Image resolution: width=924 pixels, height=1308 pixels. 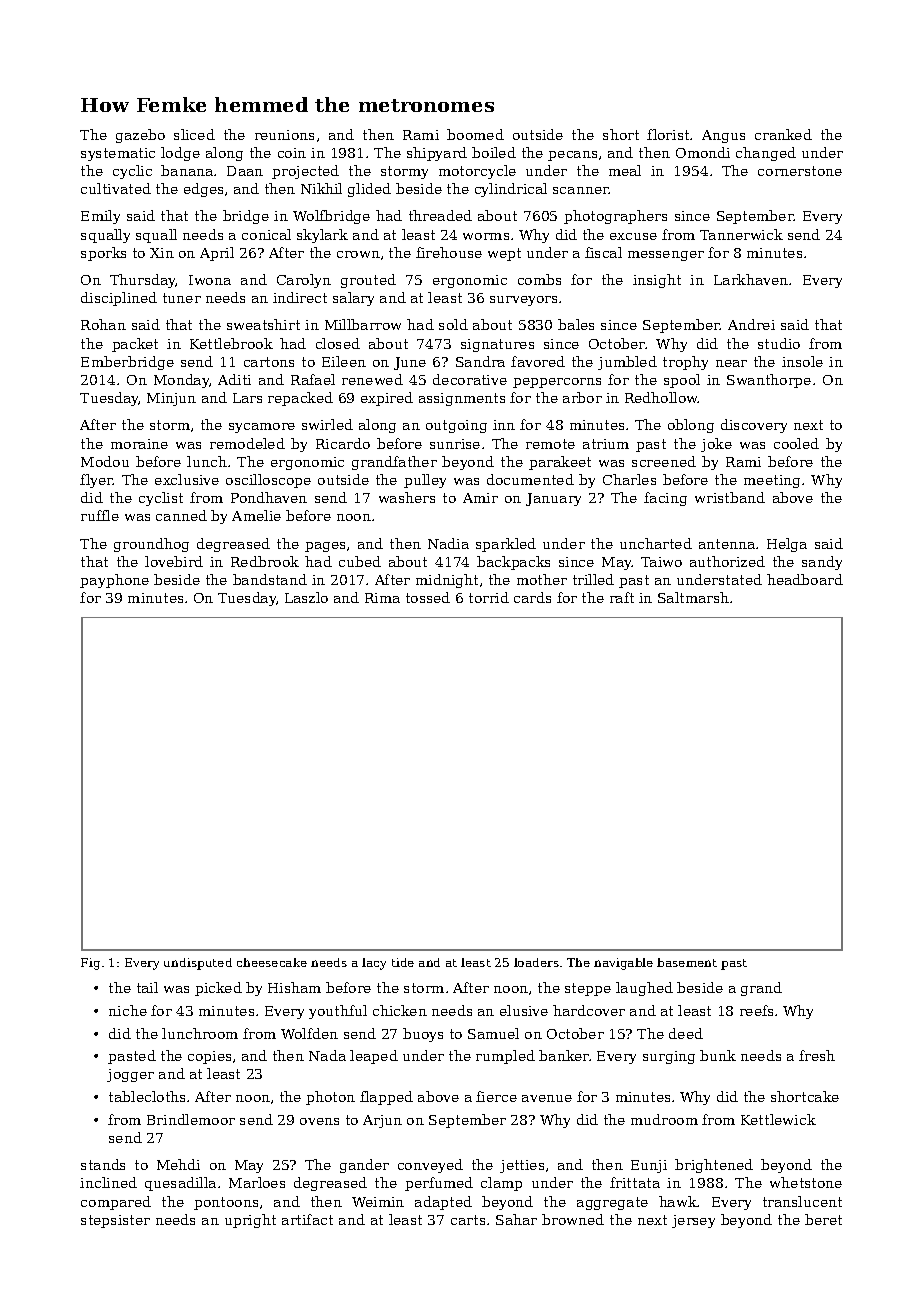 I want to click on Fig, so click(x=90, y=964).
